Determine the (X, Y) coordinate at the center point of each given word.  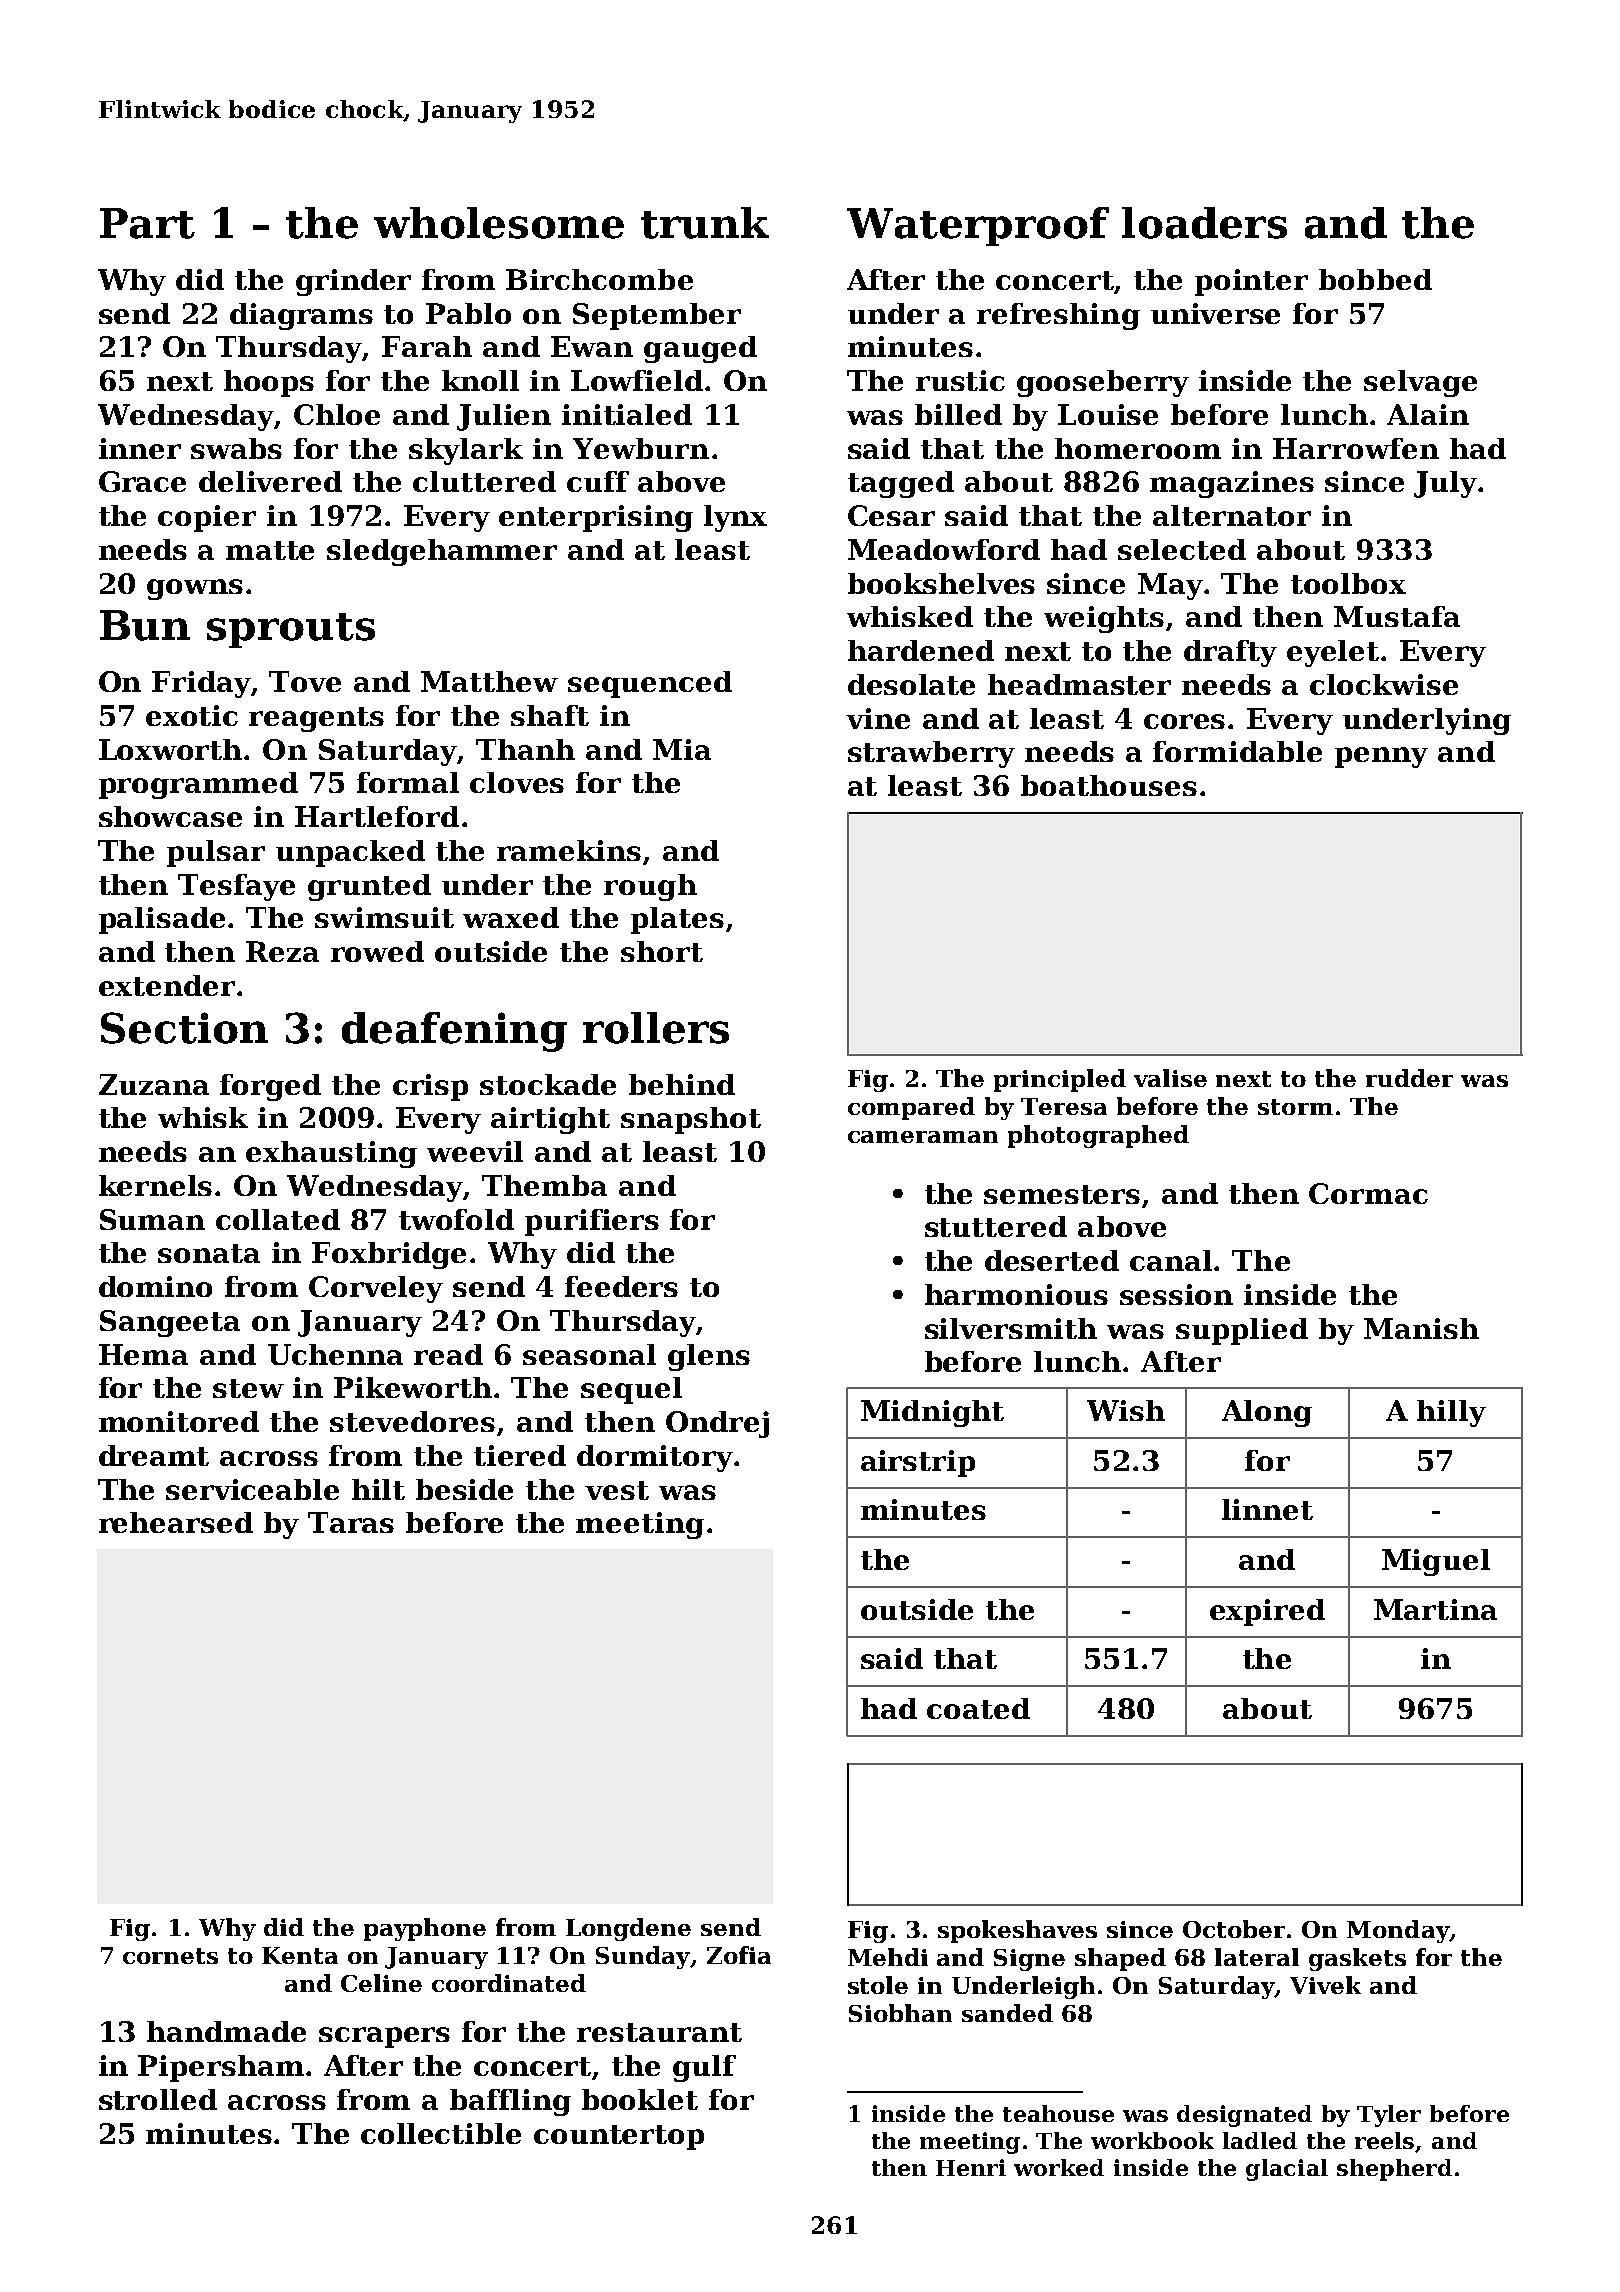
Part (147, 223)
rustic (960, 380)
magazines (1232, 484)
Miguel (1436, 1562)
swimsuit (384, 917)
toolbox (1348, 583)
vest (617, 1490)
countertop (619, 2137)
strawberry (931, 754)
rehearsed (176, 1522)
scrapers (384, 2037)
